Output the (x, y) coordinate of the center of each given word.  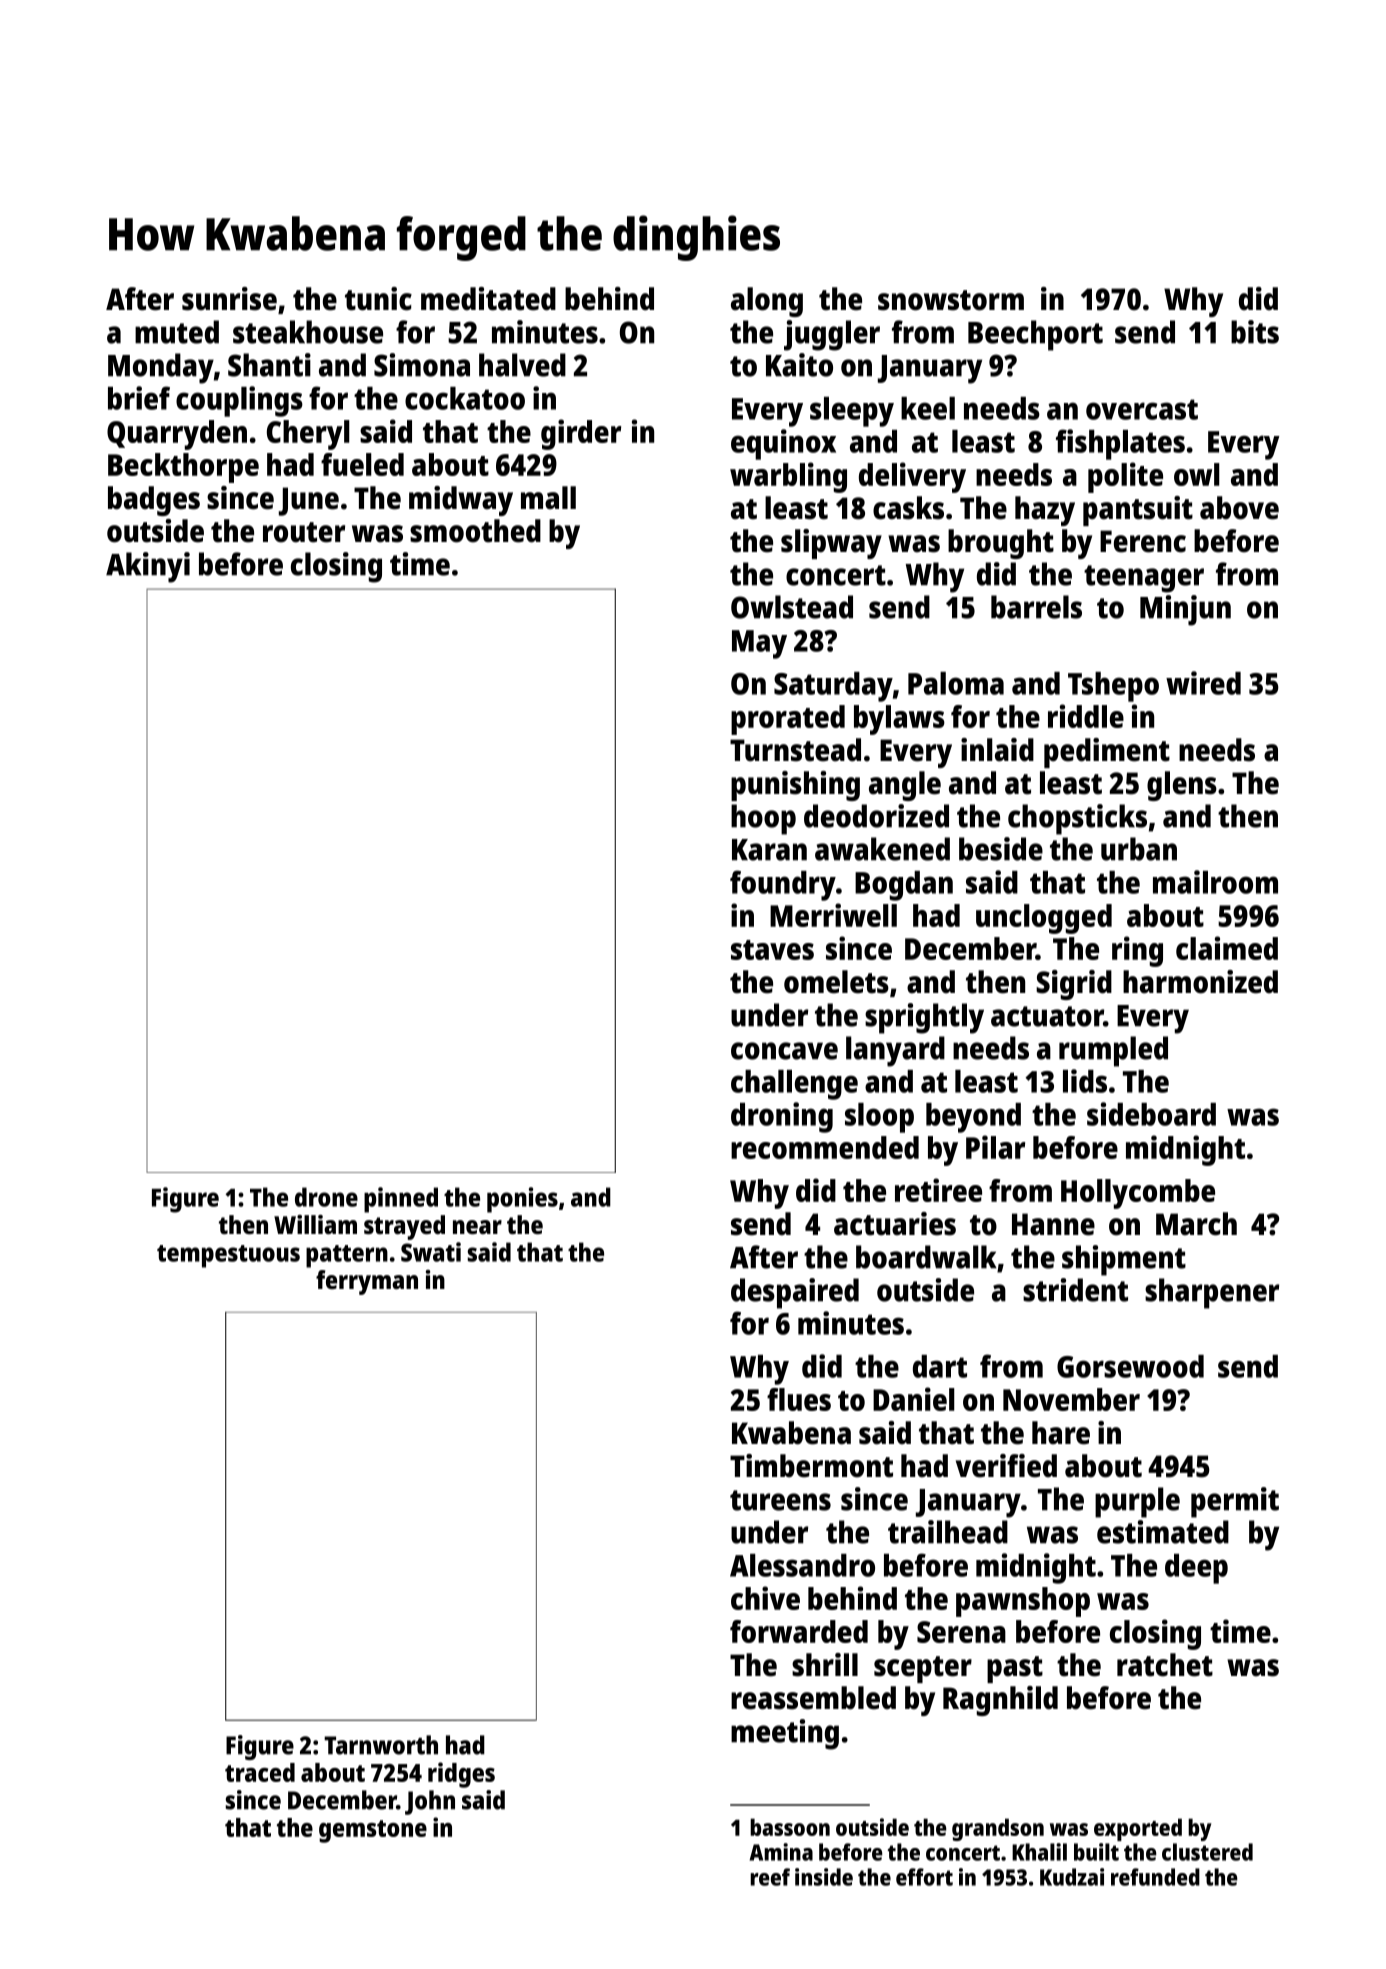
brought (1001, 544)
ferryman (367, 1282)
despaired (795, 1293)
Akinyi (148, 567)
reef (770, 1877)
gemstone (373, 1831)
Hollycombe (1138, 1194)
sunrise (229, 299)
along (767, 302)
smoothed (475, 531)
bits (1255, 332)
